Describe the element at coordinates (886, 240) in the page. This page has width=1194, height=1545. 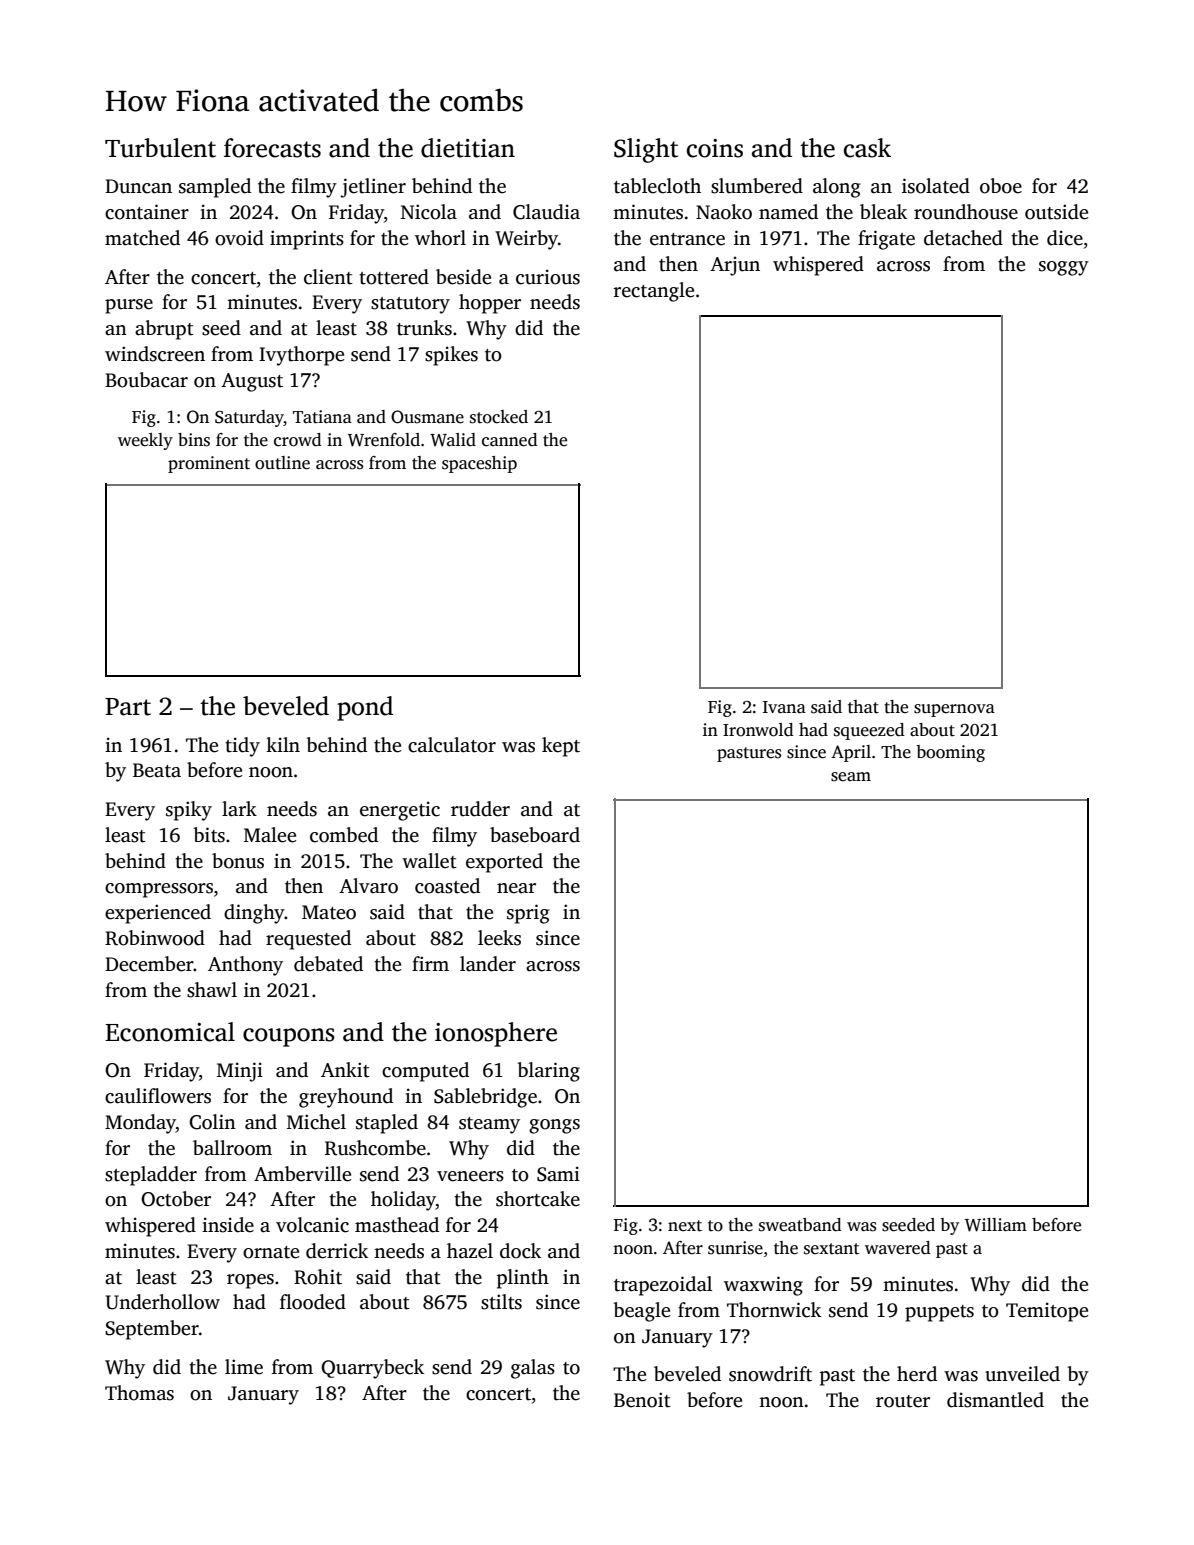
I see `frigate` at that location.
